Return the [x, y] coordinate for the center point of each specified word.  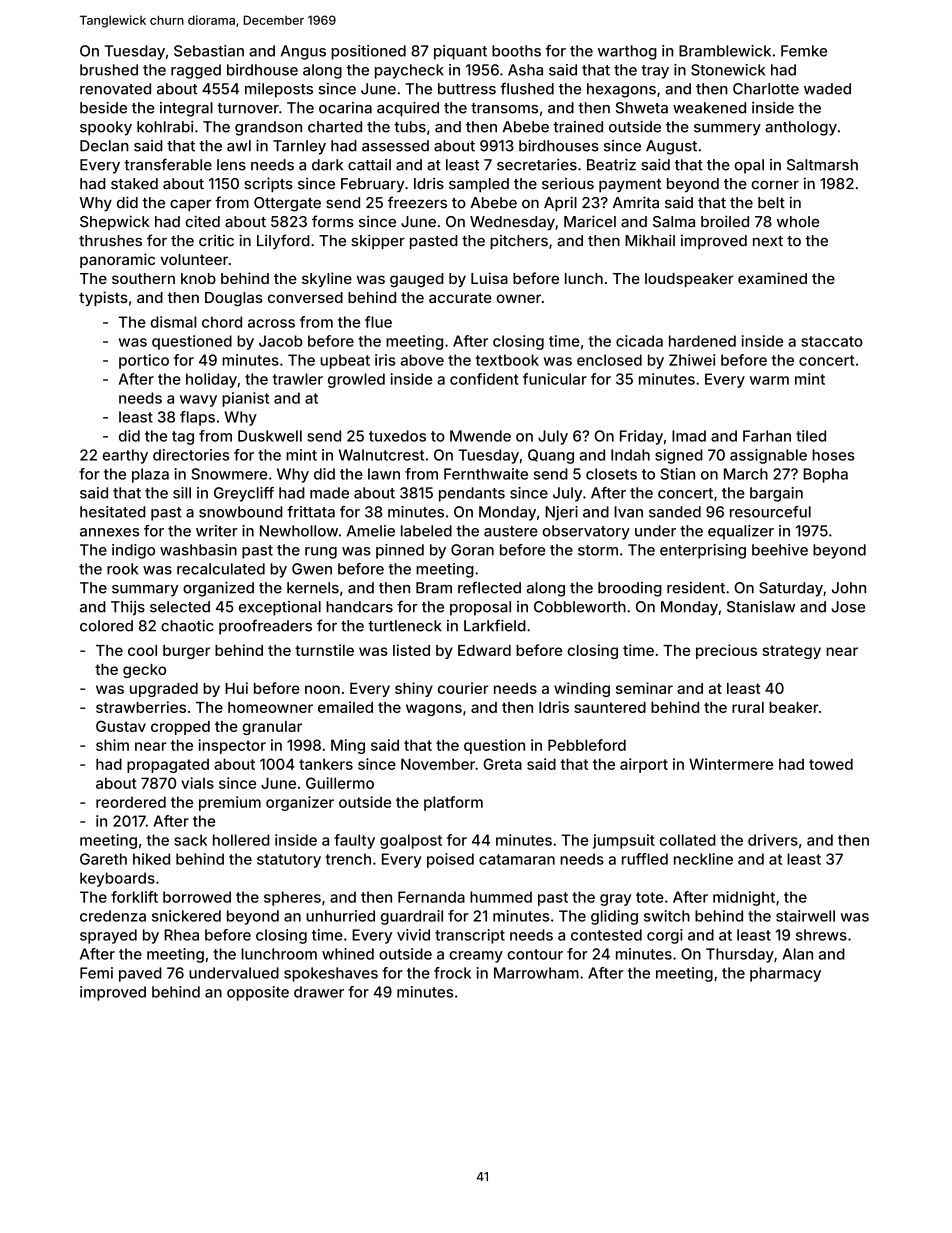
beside [103, 108]
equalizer [741, 532]
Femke [804, 51]
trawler [298, 379]
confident [484, 379]
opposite [258, 993]
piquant [460, 52]
